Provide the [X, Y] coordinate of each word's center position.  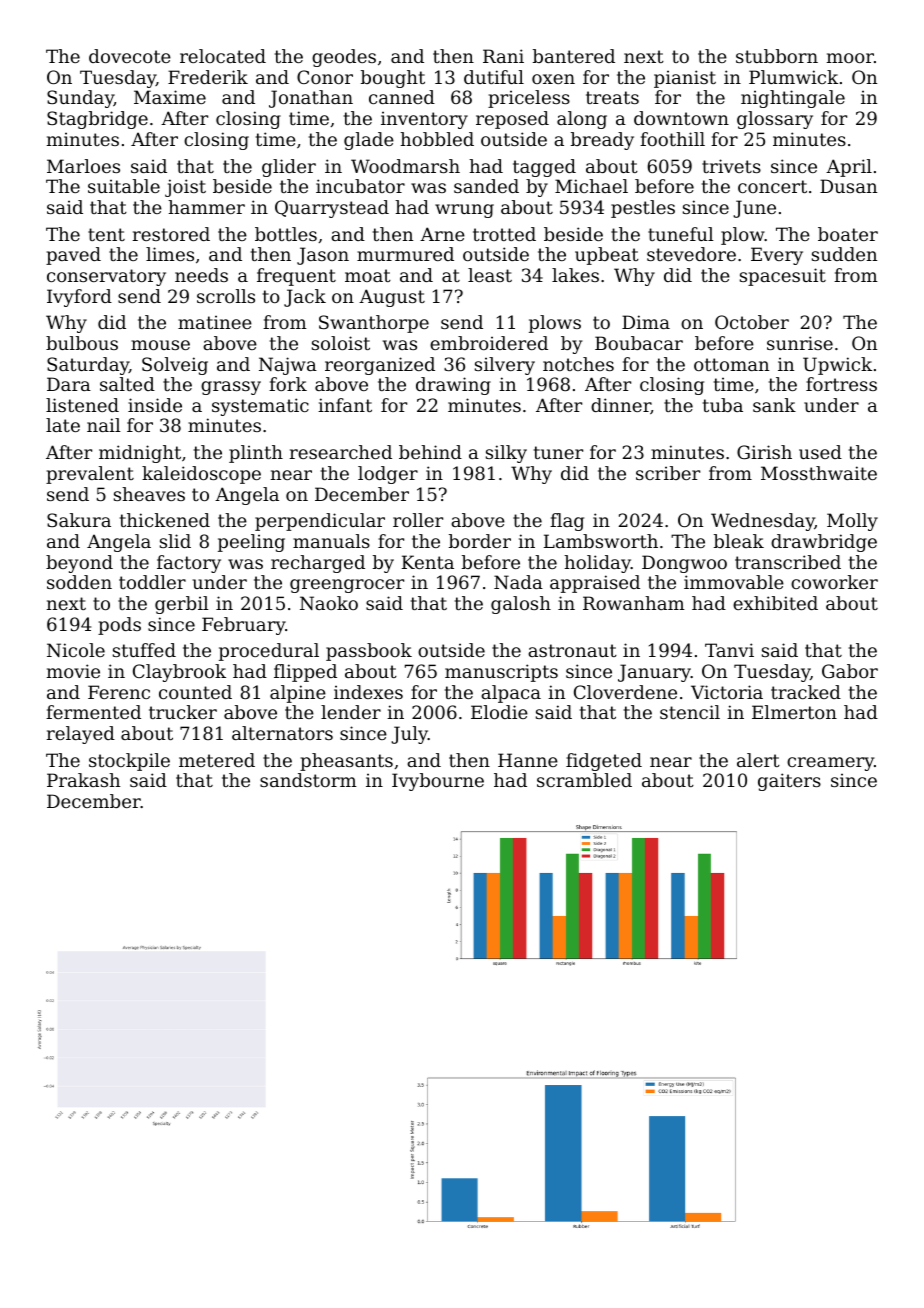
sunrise [800, 343]
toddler [152, 582]
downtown [681, 118]
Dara [69, 384]
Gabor [850, 671]
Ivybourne [438, 782]
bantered [574, 56]
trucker [183, 712]
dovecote [130, 56]
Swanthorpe [374, 324]
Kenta [428, 562]
